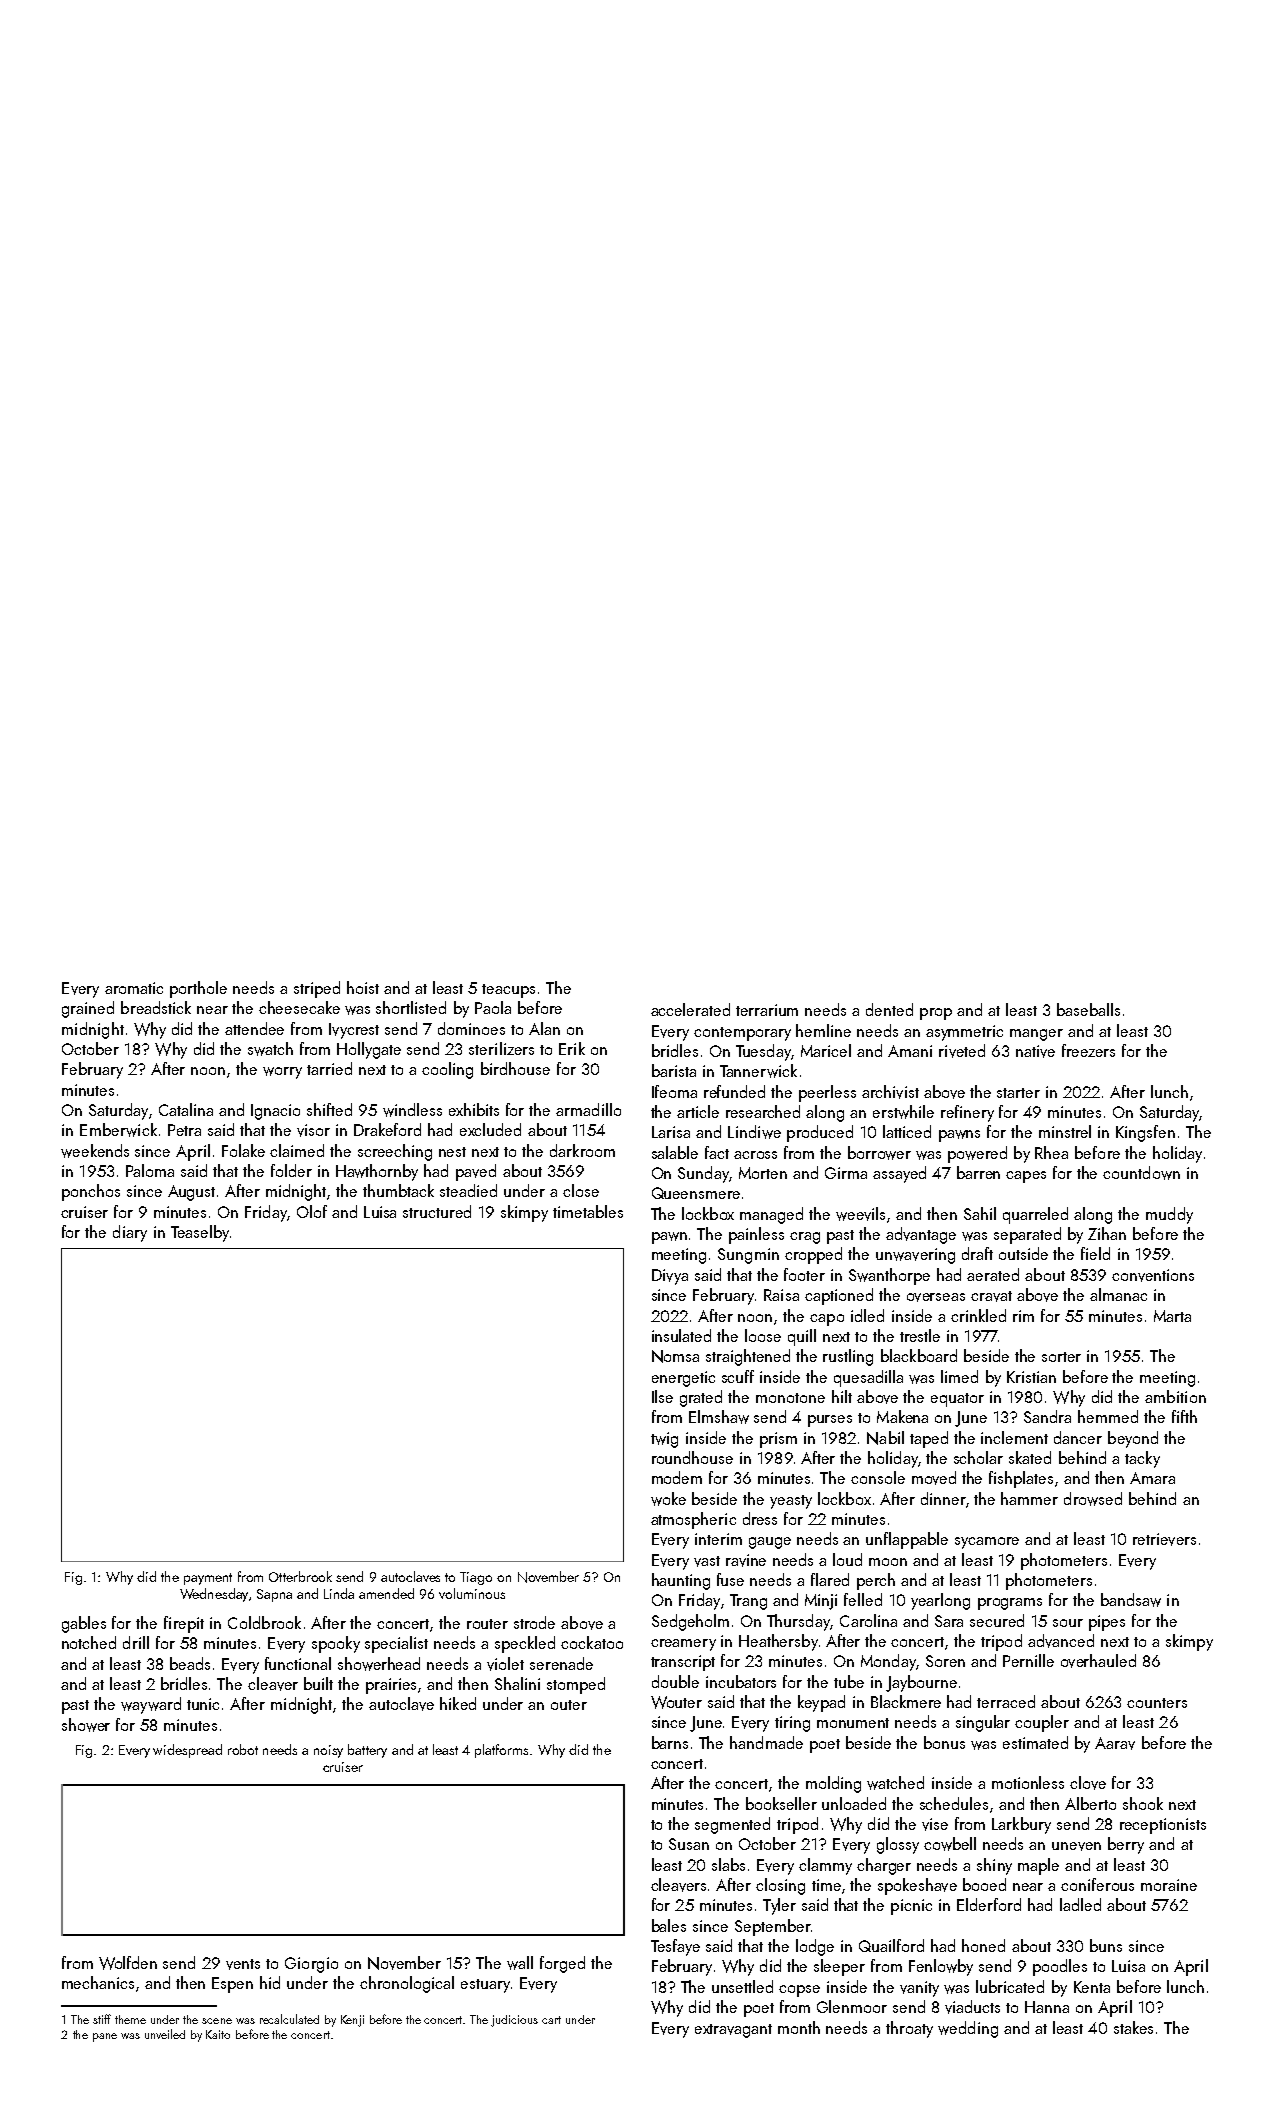 This screenshot has width=1275, height=2101. I want to click on Teaselby, so click(200, 1233).
